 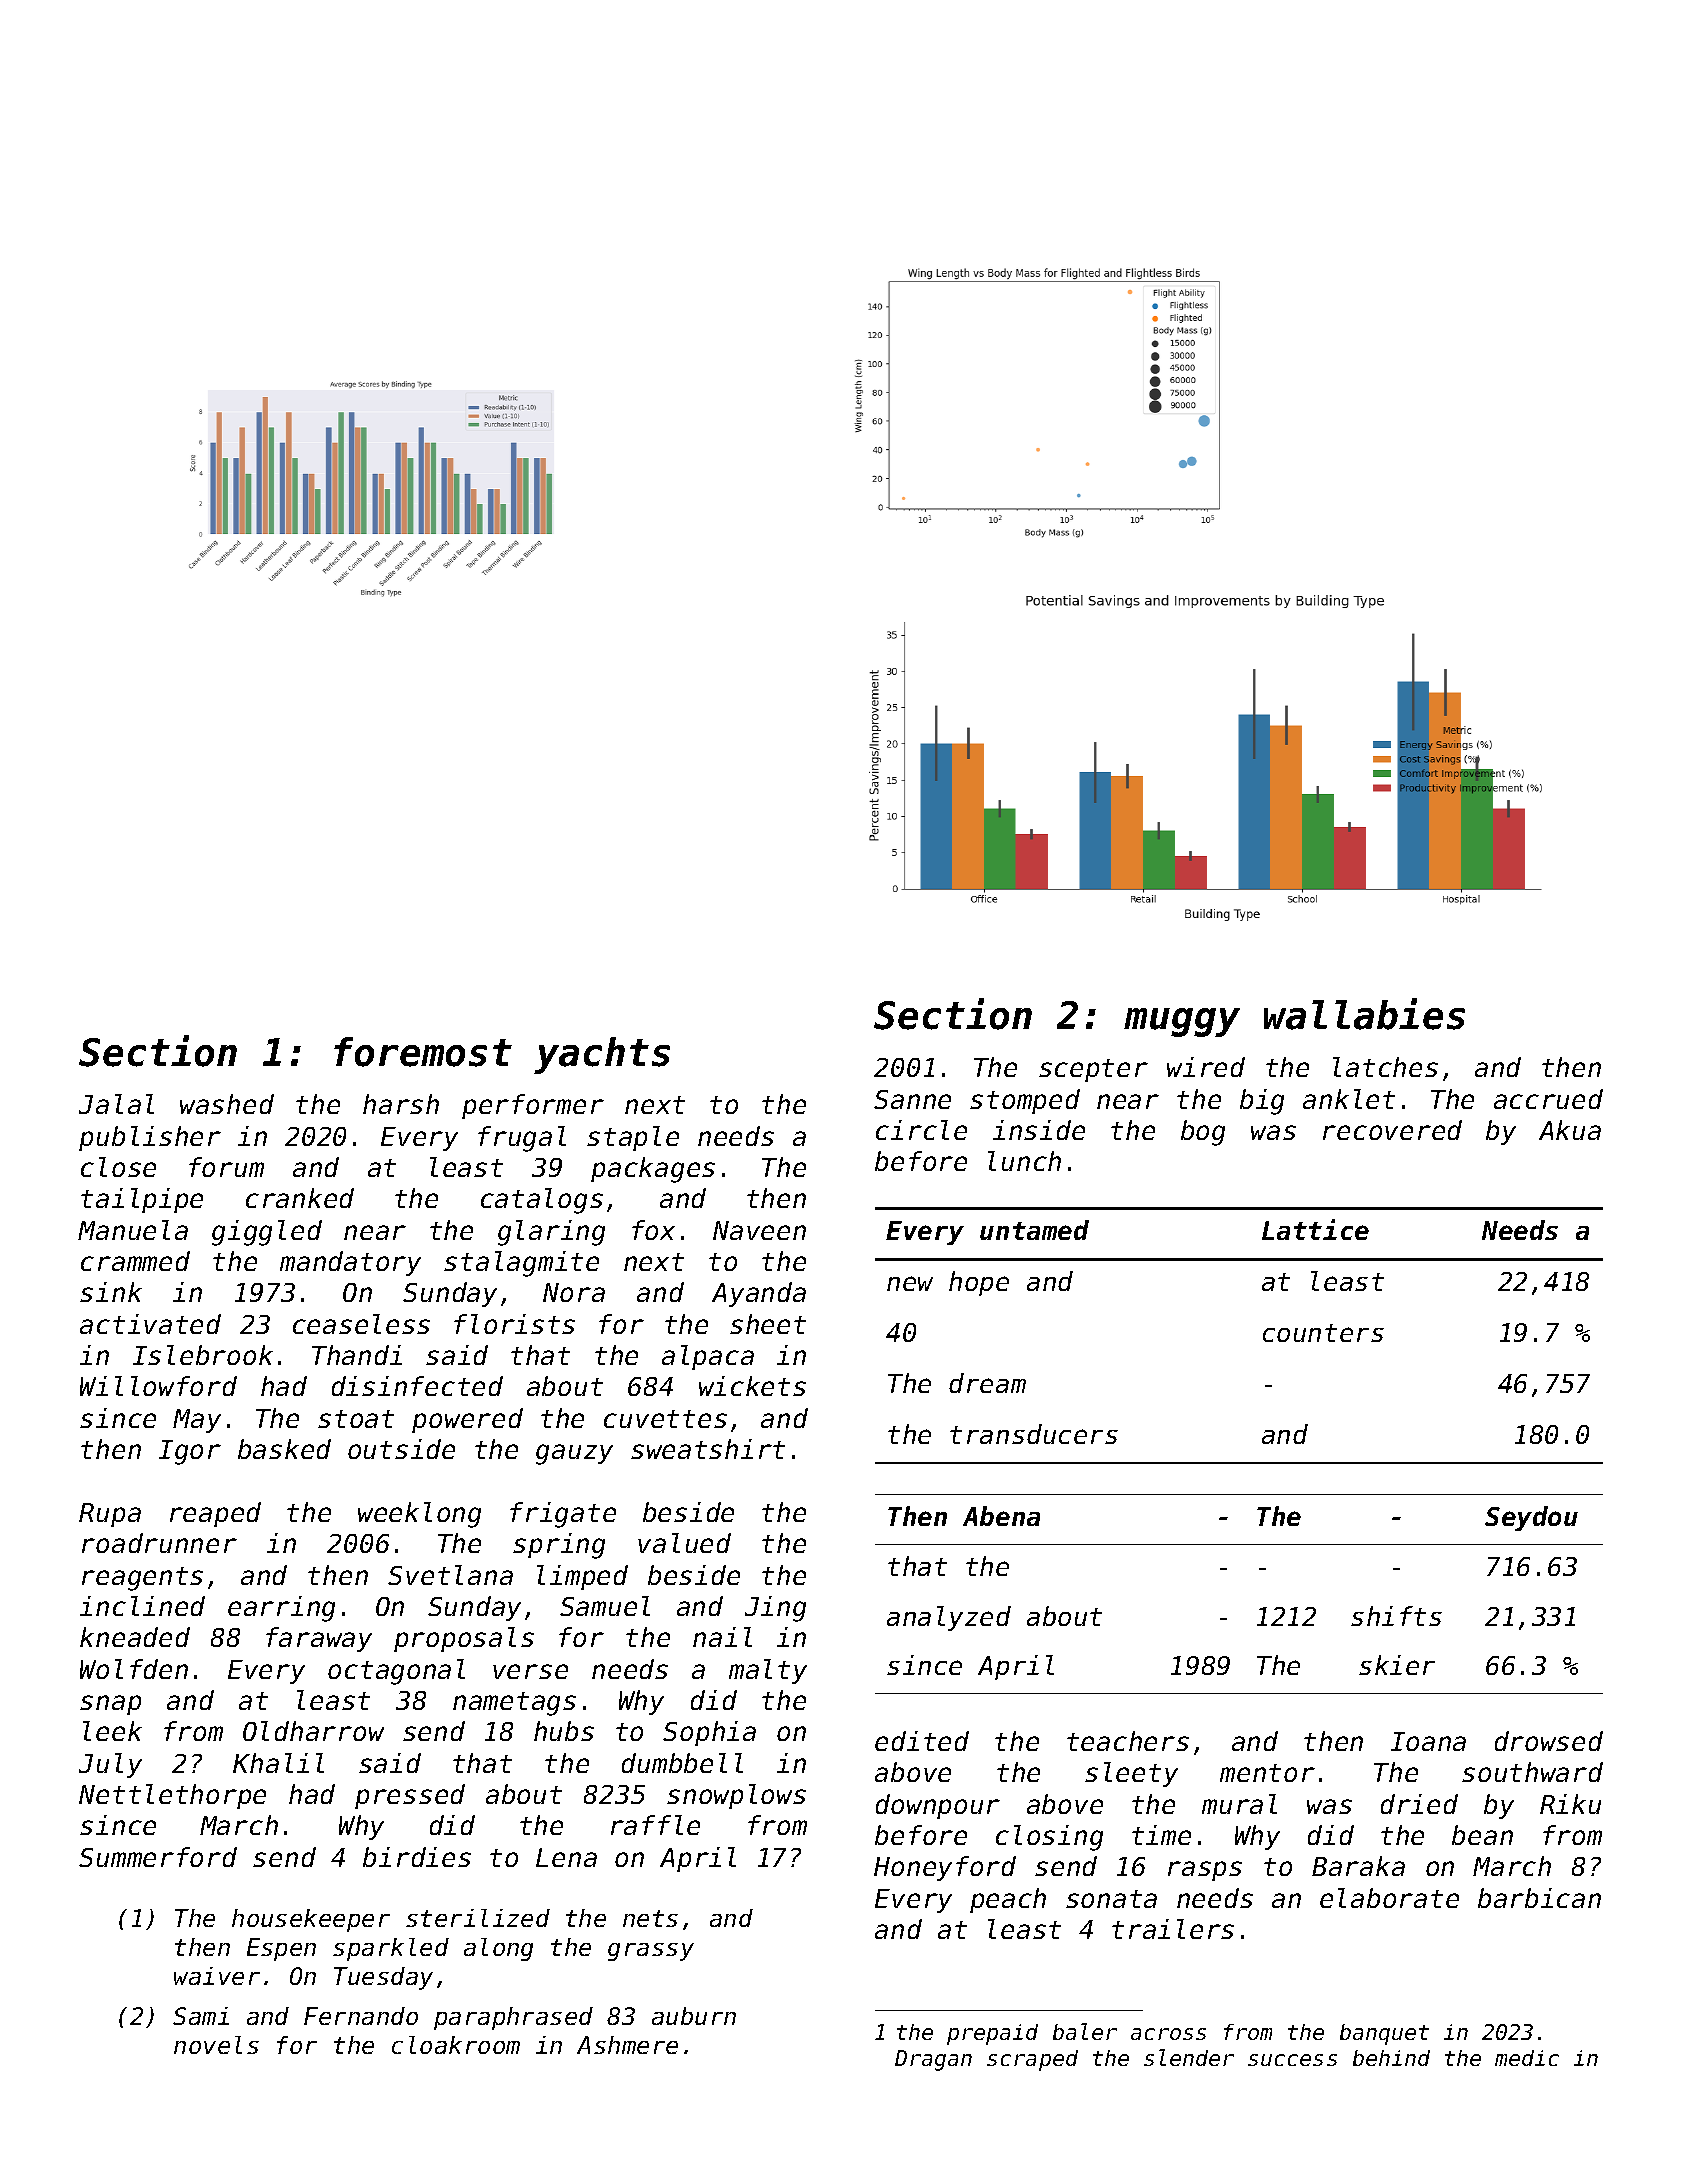 What do you see at coordinates (391, 1949) in the image?
I see `sparkled` at bounding box center [391, 1949].
